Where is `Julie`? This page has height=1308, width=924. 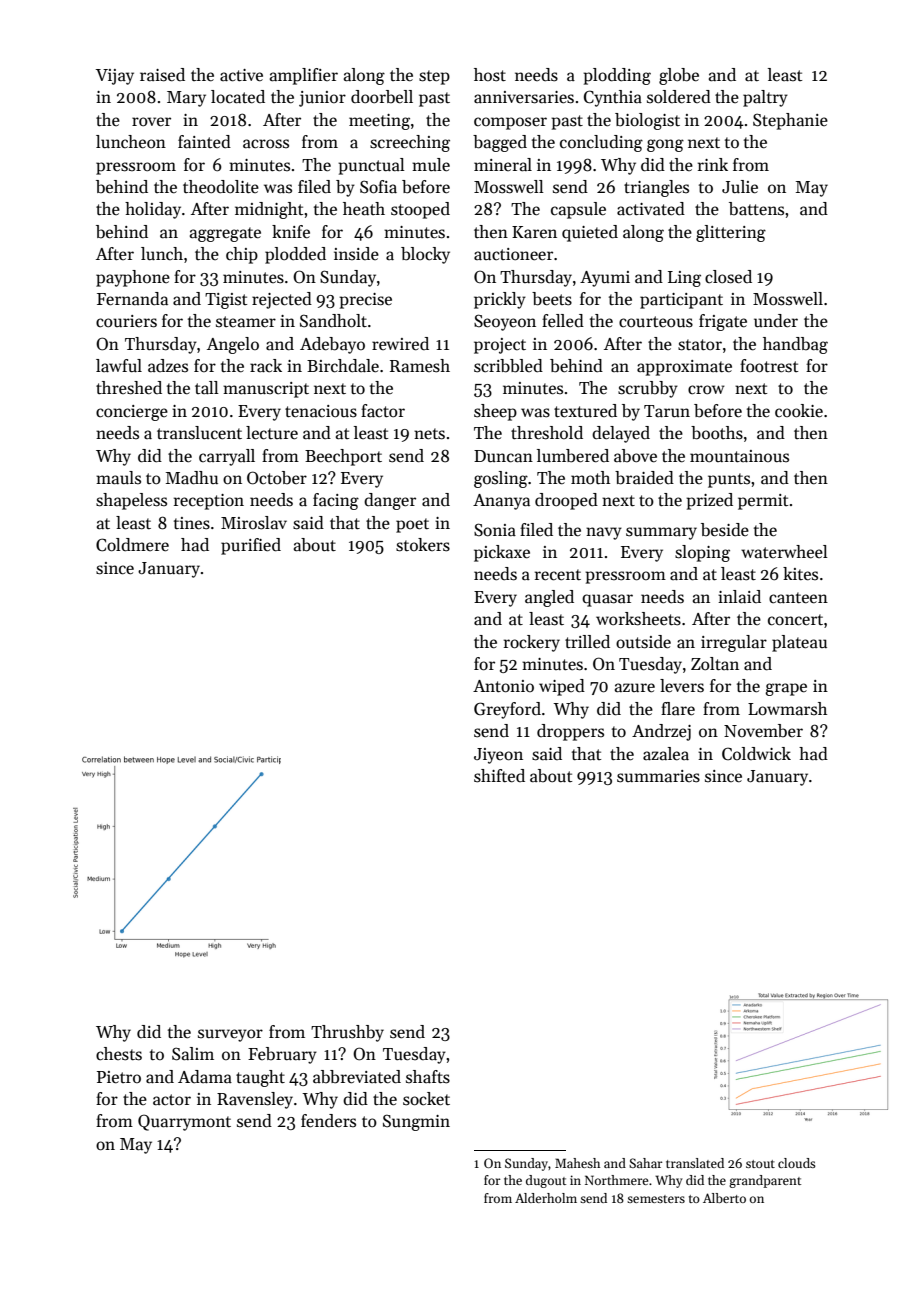
Julie is located at coordinates (740, 187).
